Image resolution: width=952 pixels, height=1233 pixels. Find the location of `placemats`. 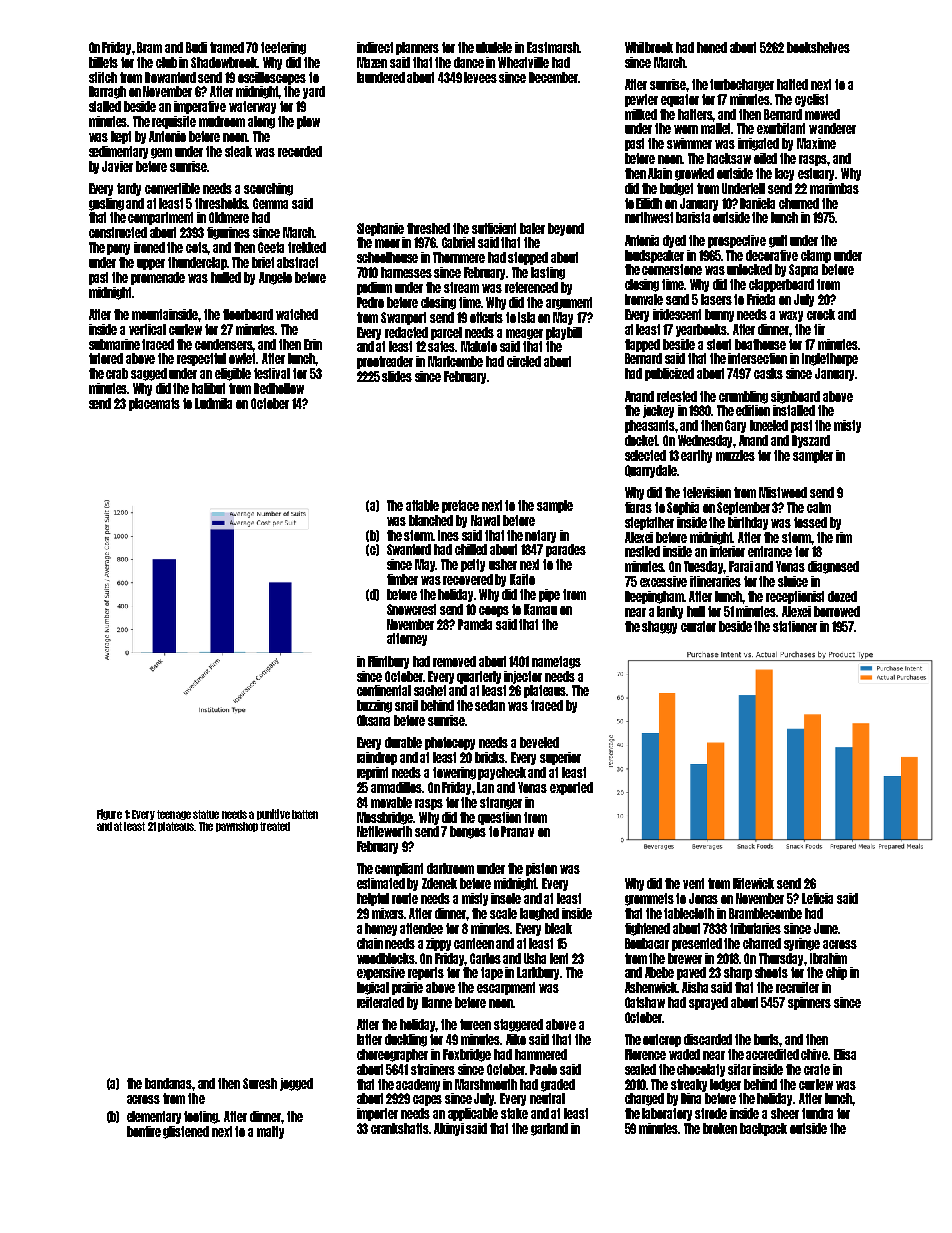

placemats is located at coordinates (154, 404).
